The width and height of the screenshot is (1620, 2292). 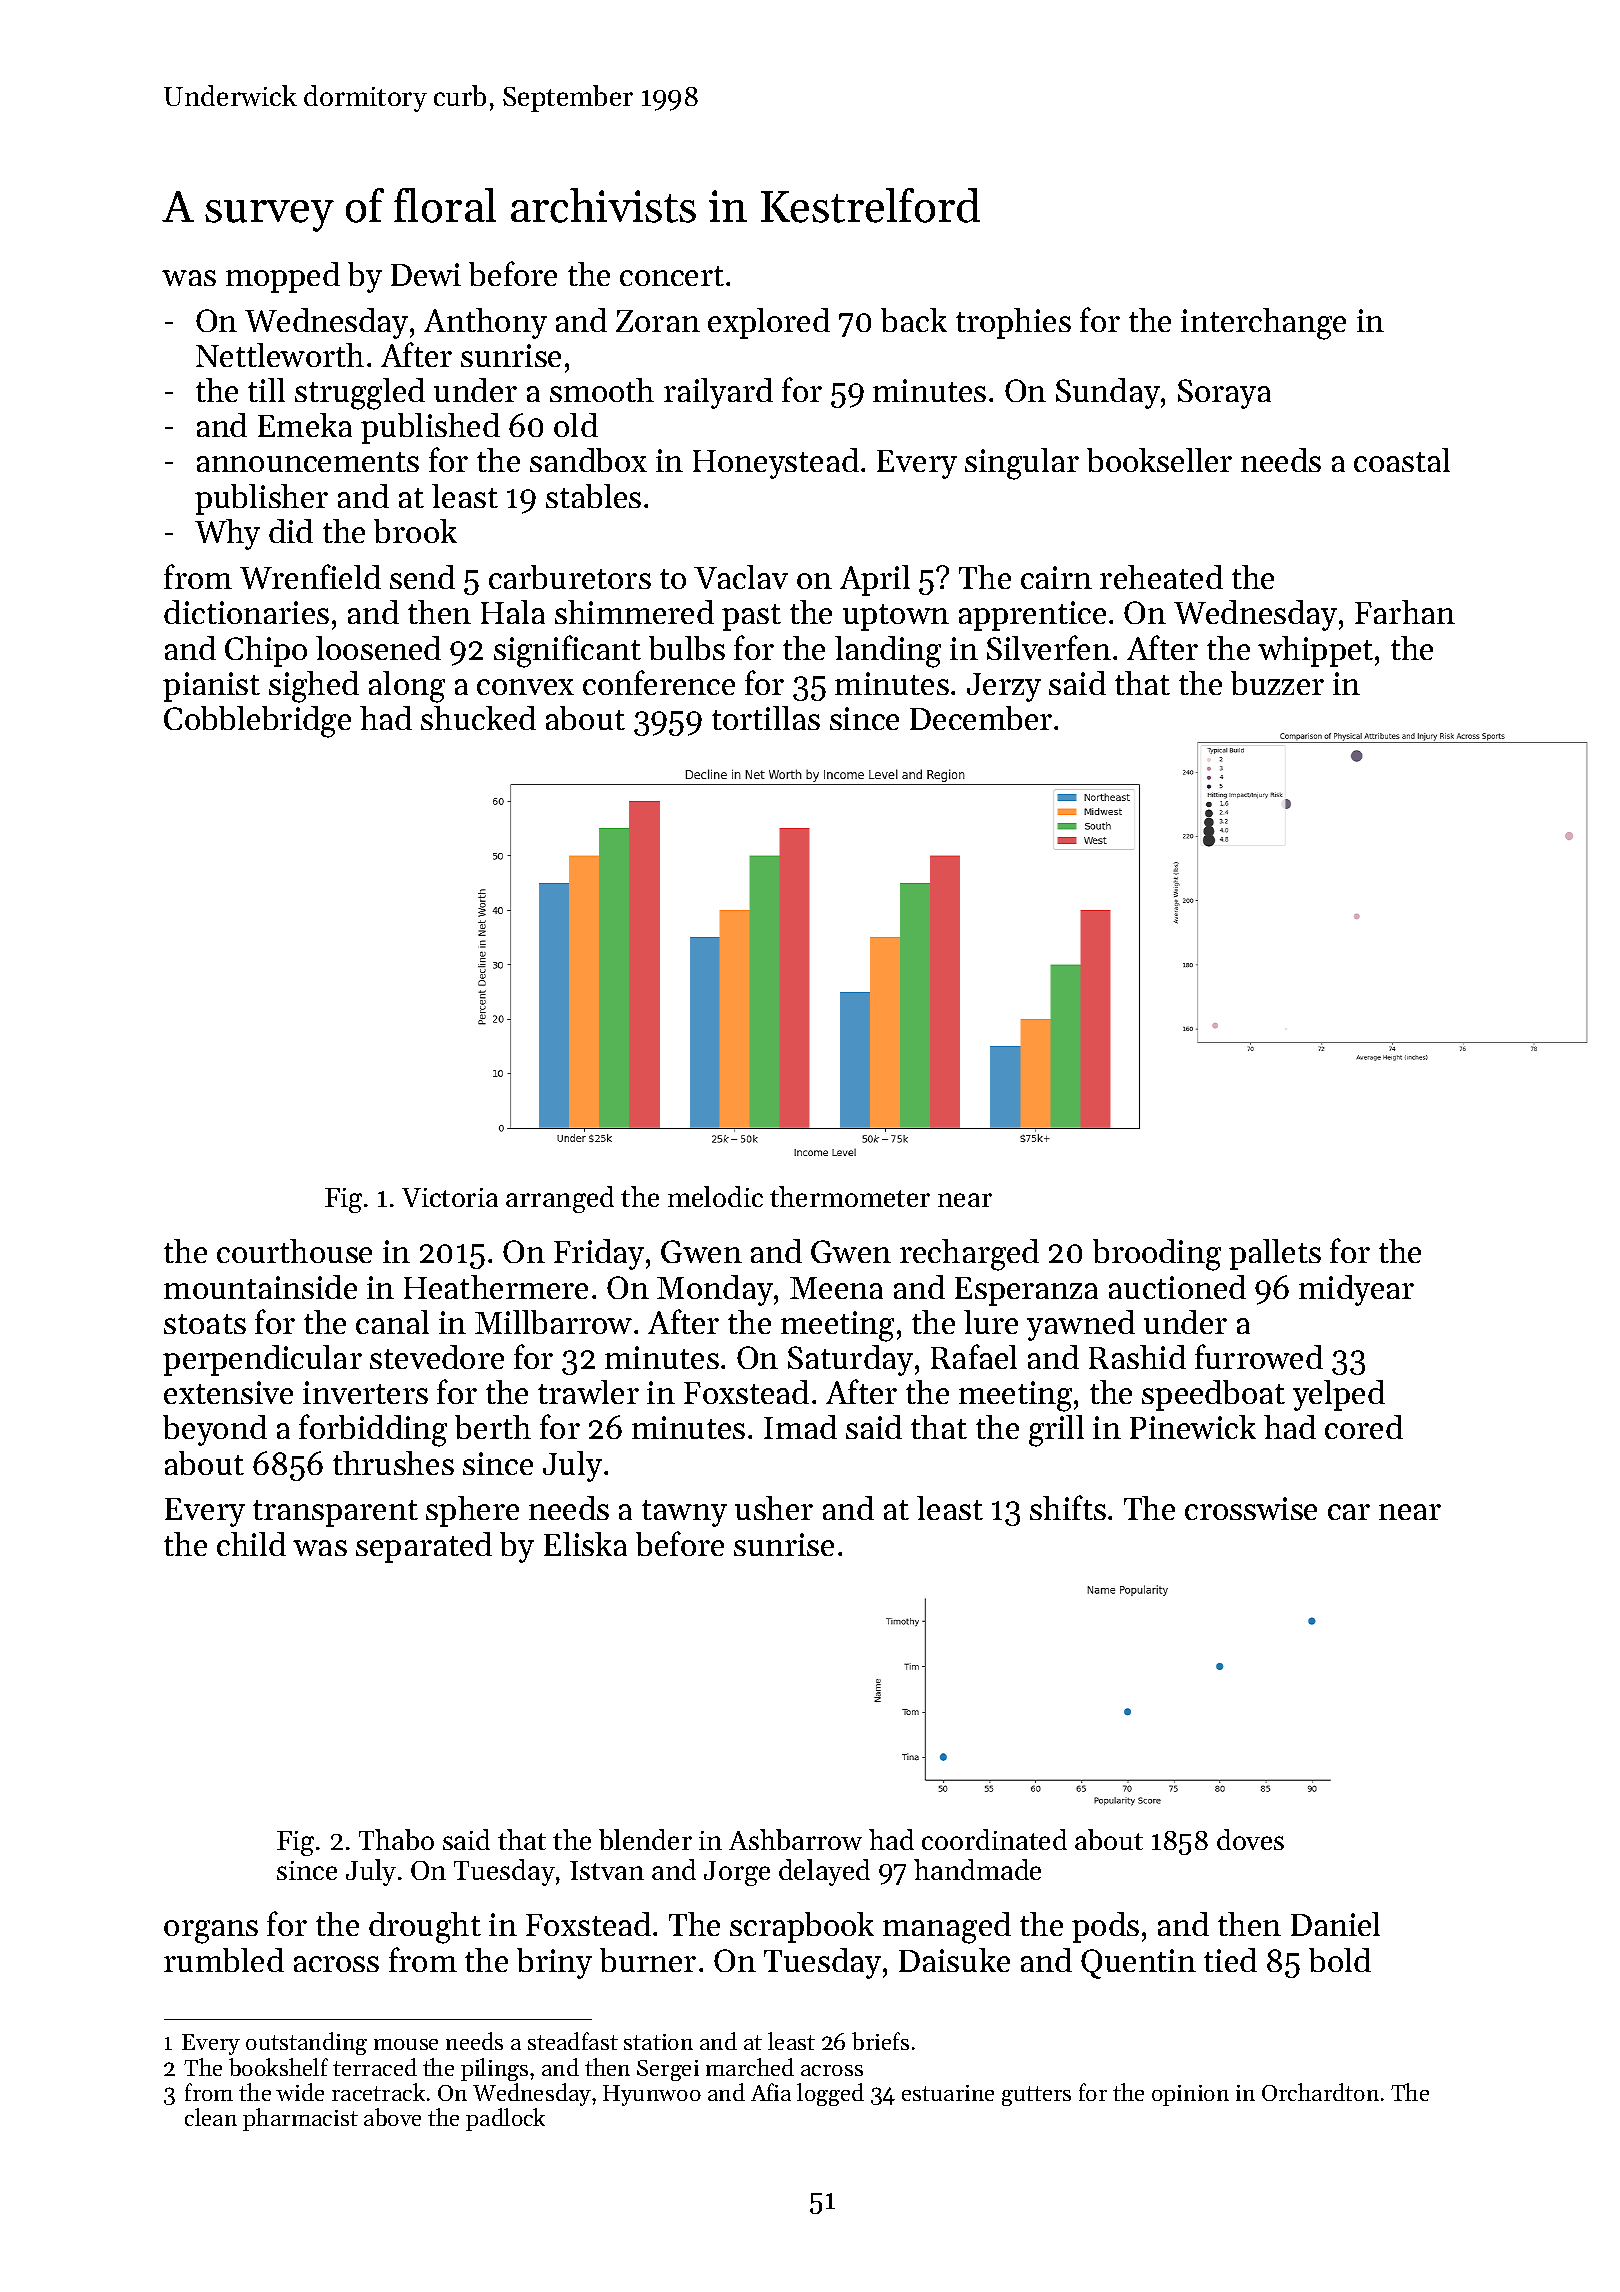 I want to click on sandbox, so click(x=588, y=460).
